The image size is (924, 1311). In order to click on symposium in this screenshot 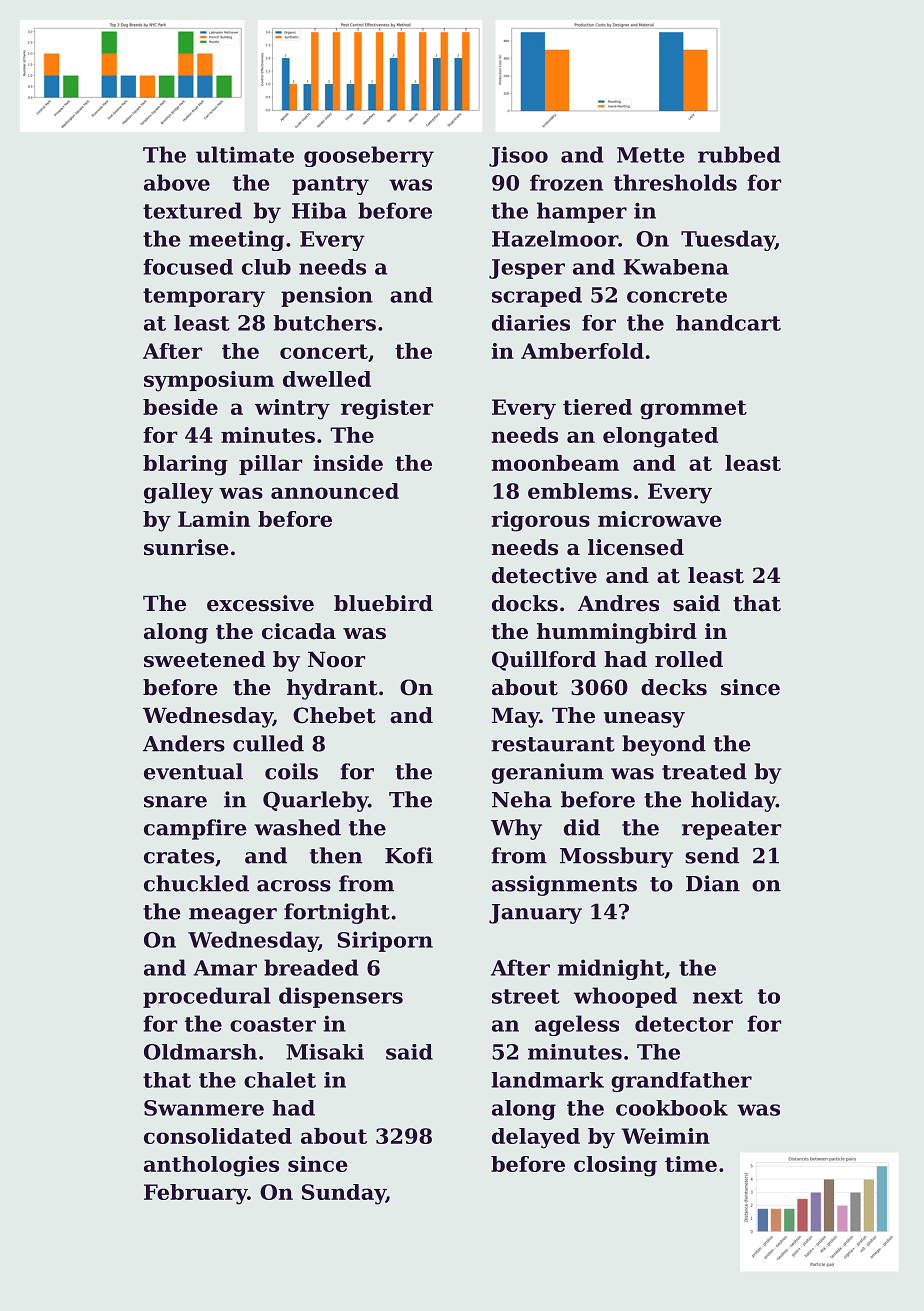, I will do `click(209, 381)`.
